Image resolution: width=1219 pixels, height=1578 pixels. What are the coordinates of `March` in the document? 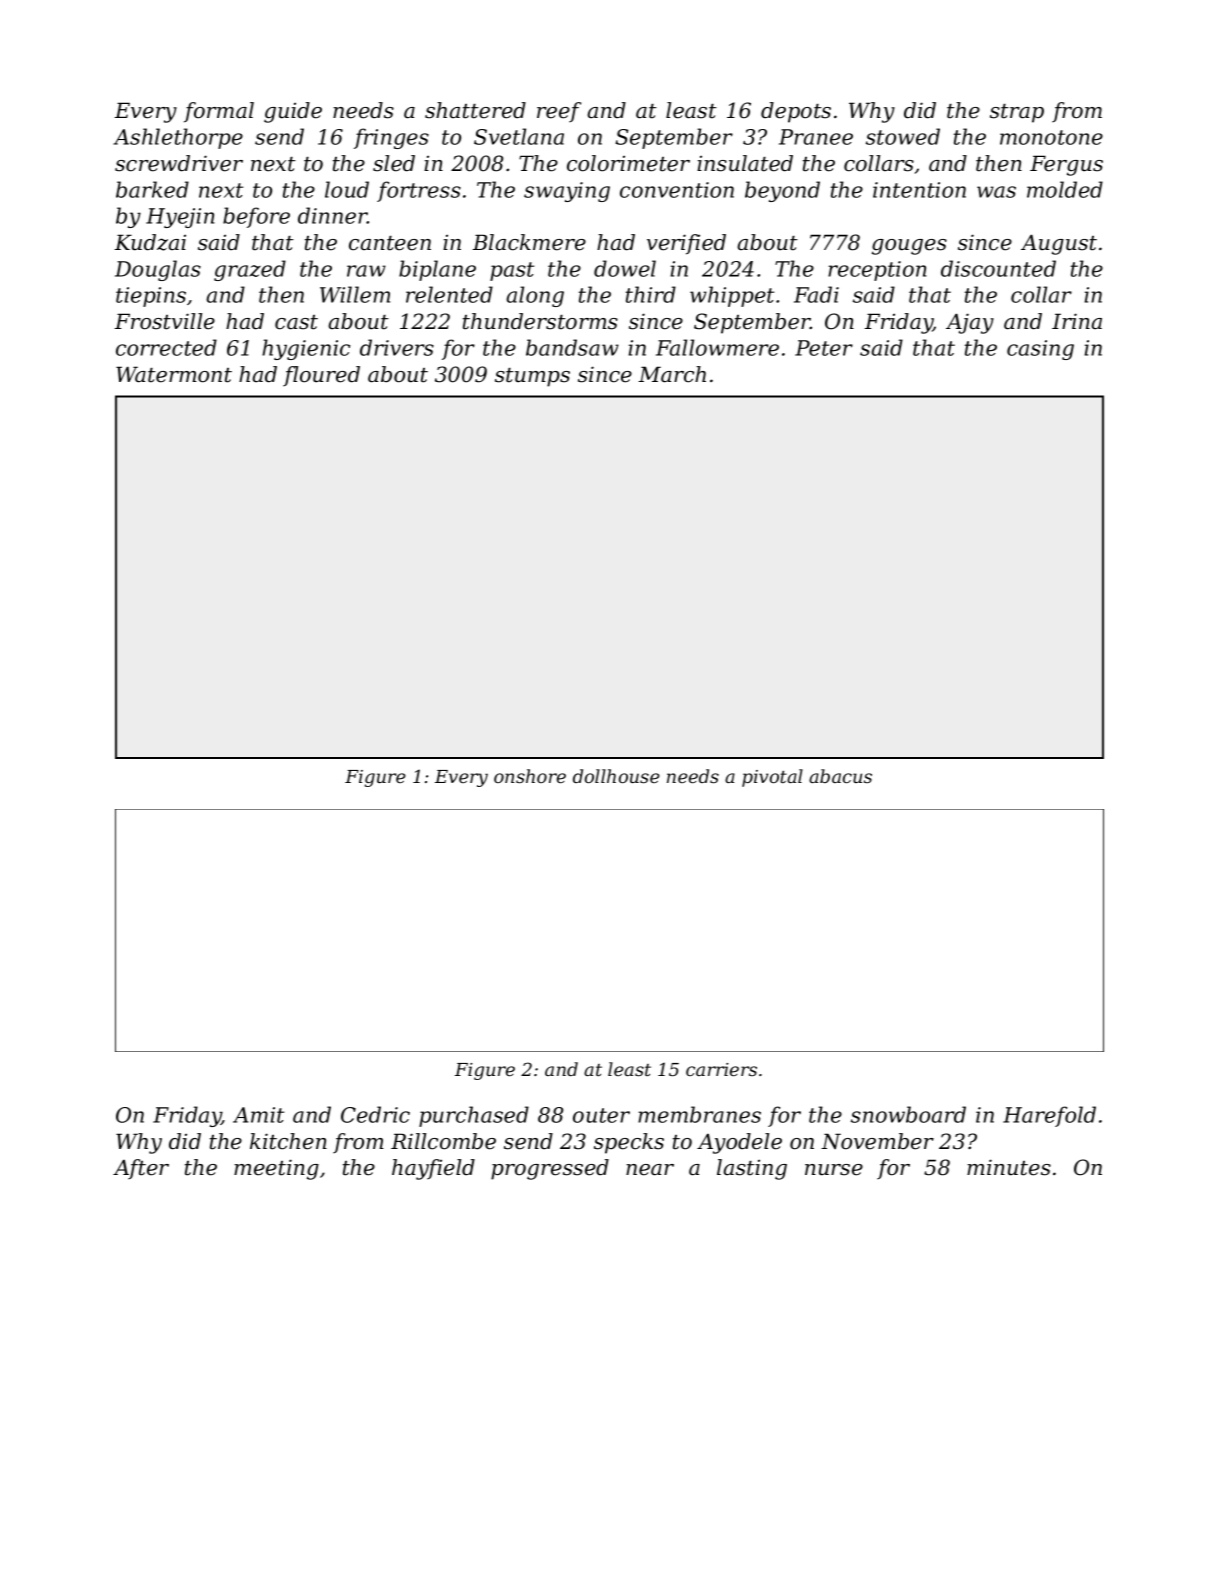 It's located at (672, 374).
